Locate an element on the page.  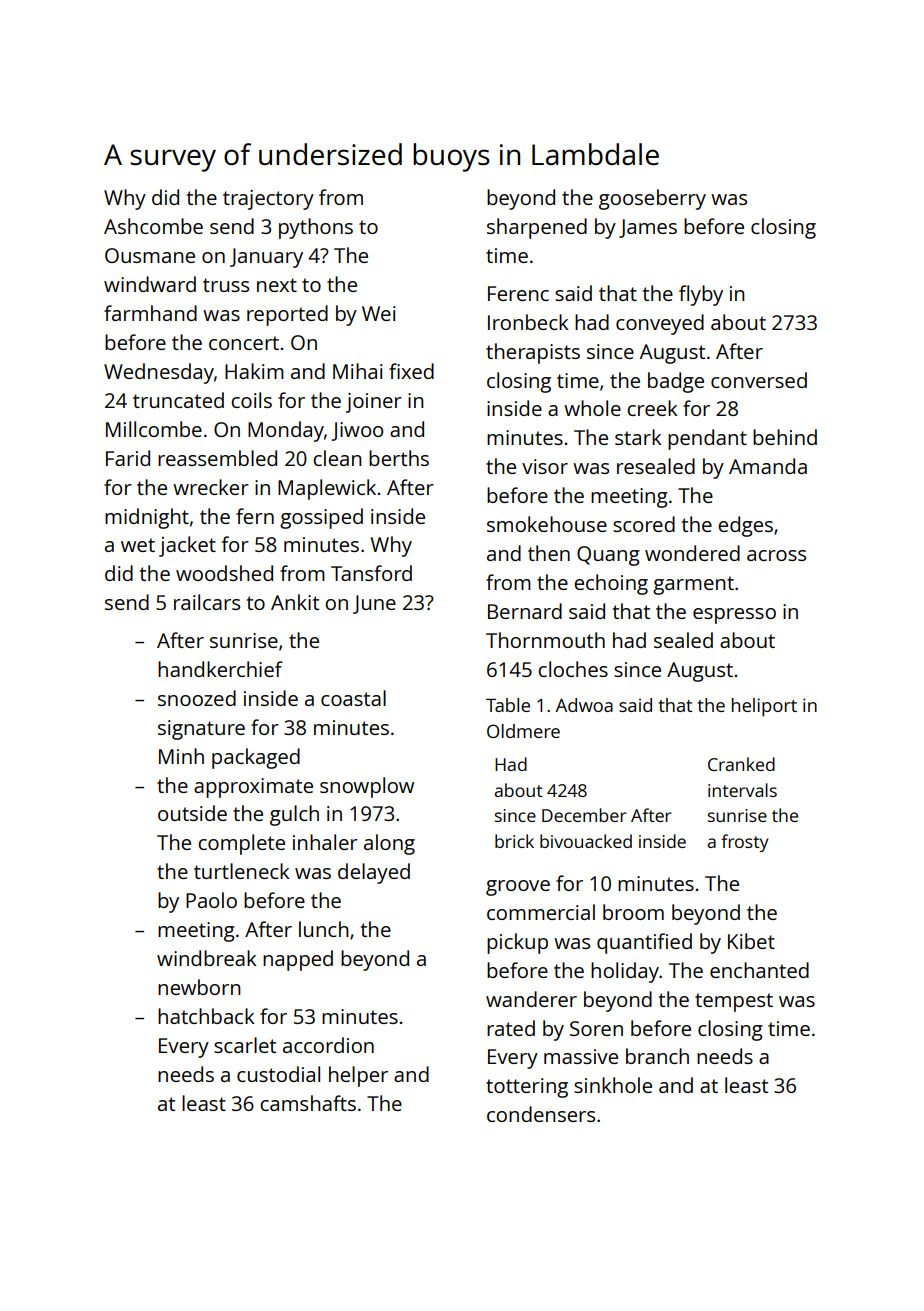
Tansford is located at coordinates (371, 573).
